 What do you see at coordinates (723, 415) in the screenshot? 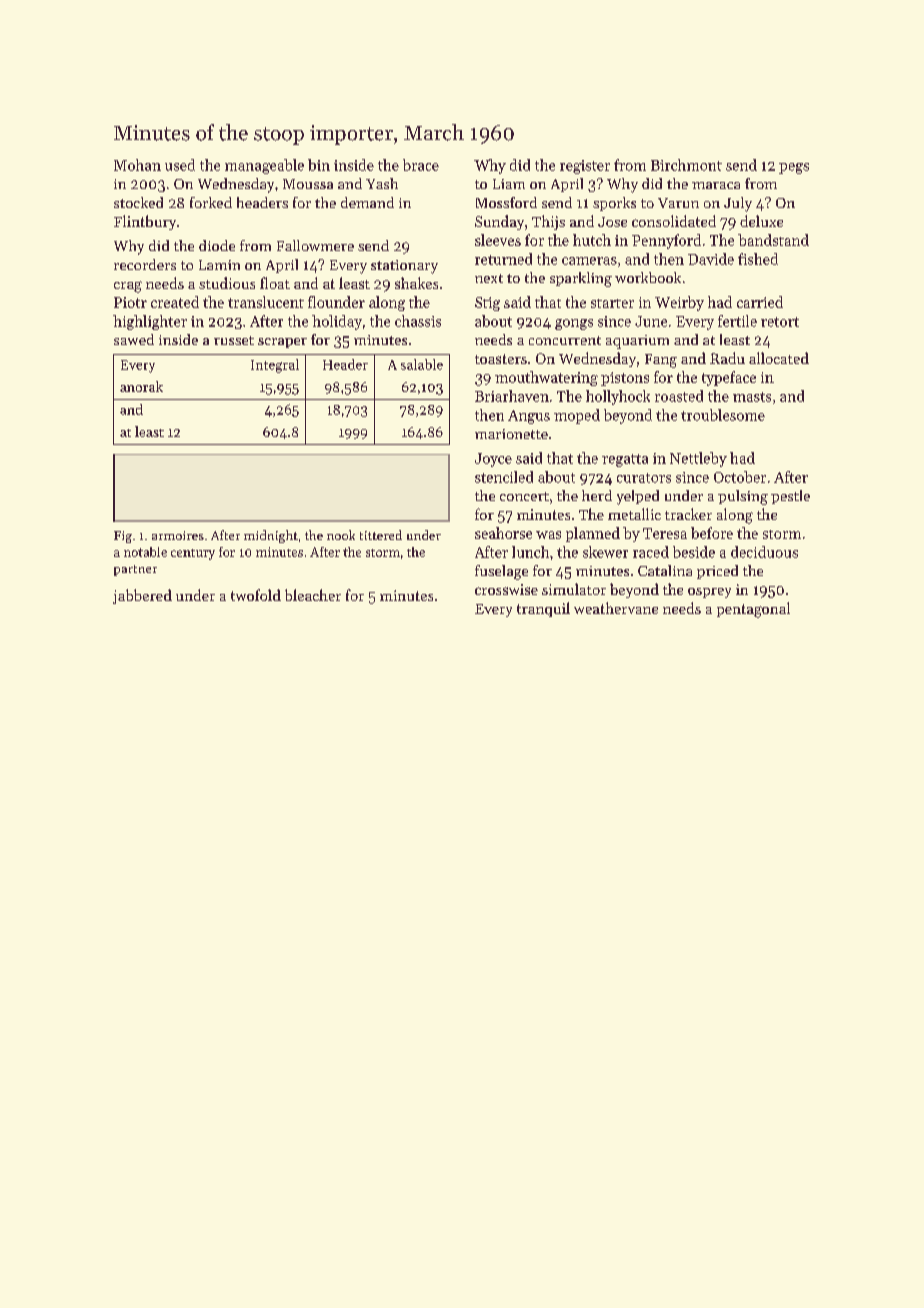
I see `troublesome` at bounding box center [723, 415].
